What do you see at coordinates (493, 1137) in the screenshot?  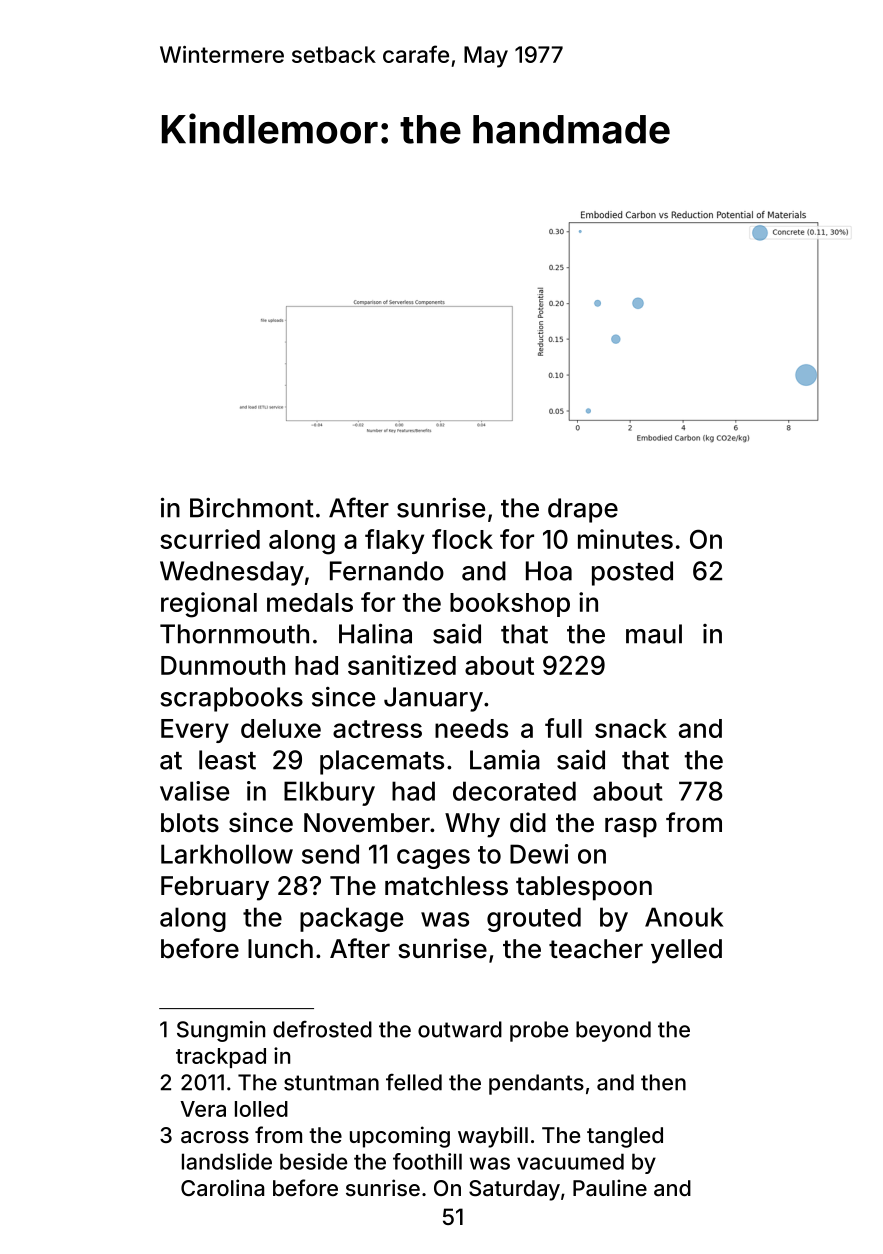 I see `waybill` at bounding box center [493, 1137].
